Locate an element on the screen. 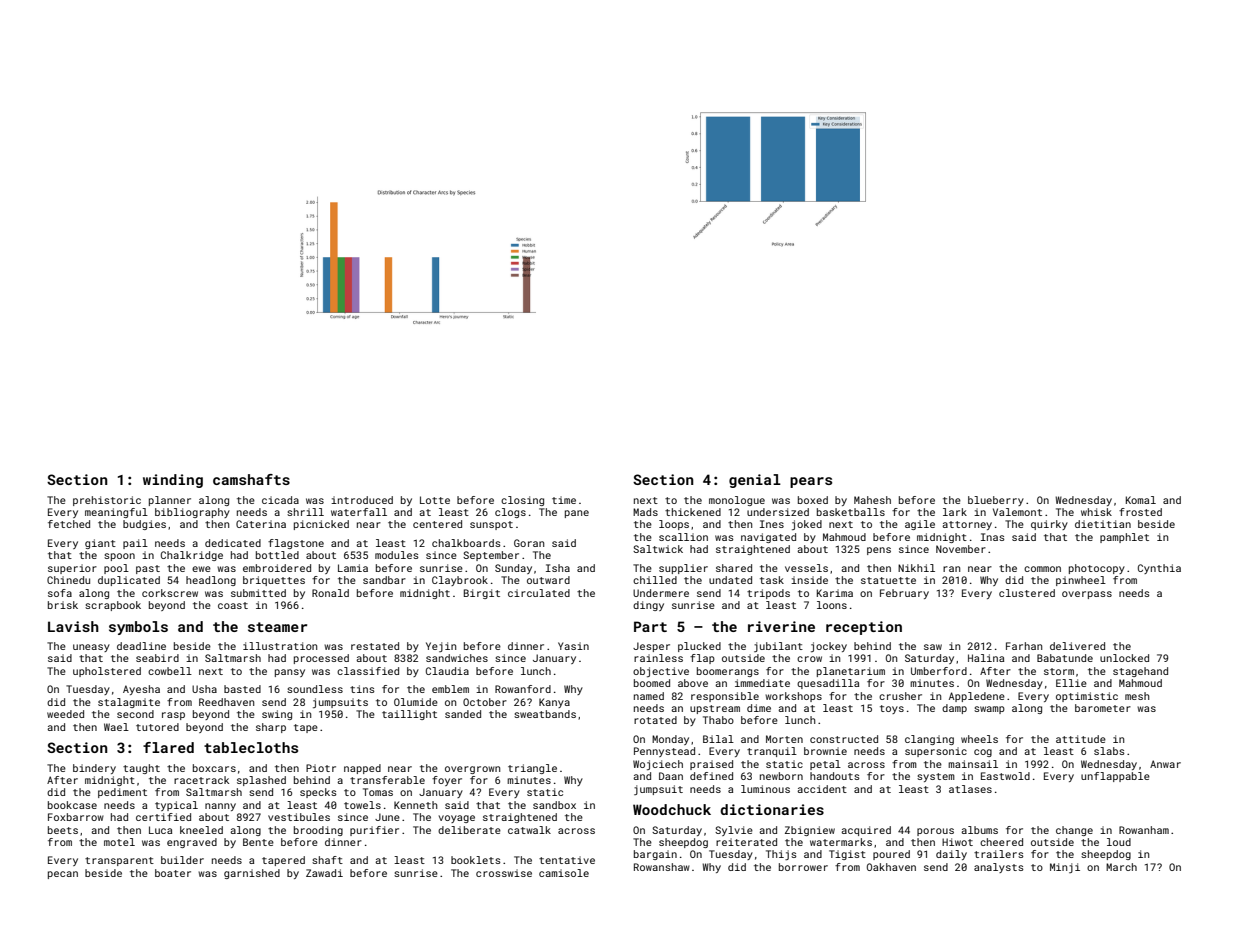  pinwheel is located at coordinates (1081, 581).
